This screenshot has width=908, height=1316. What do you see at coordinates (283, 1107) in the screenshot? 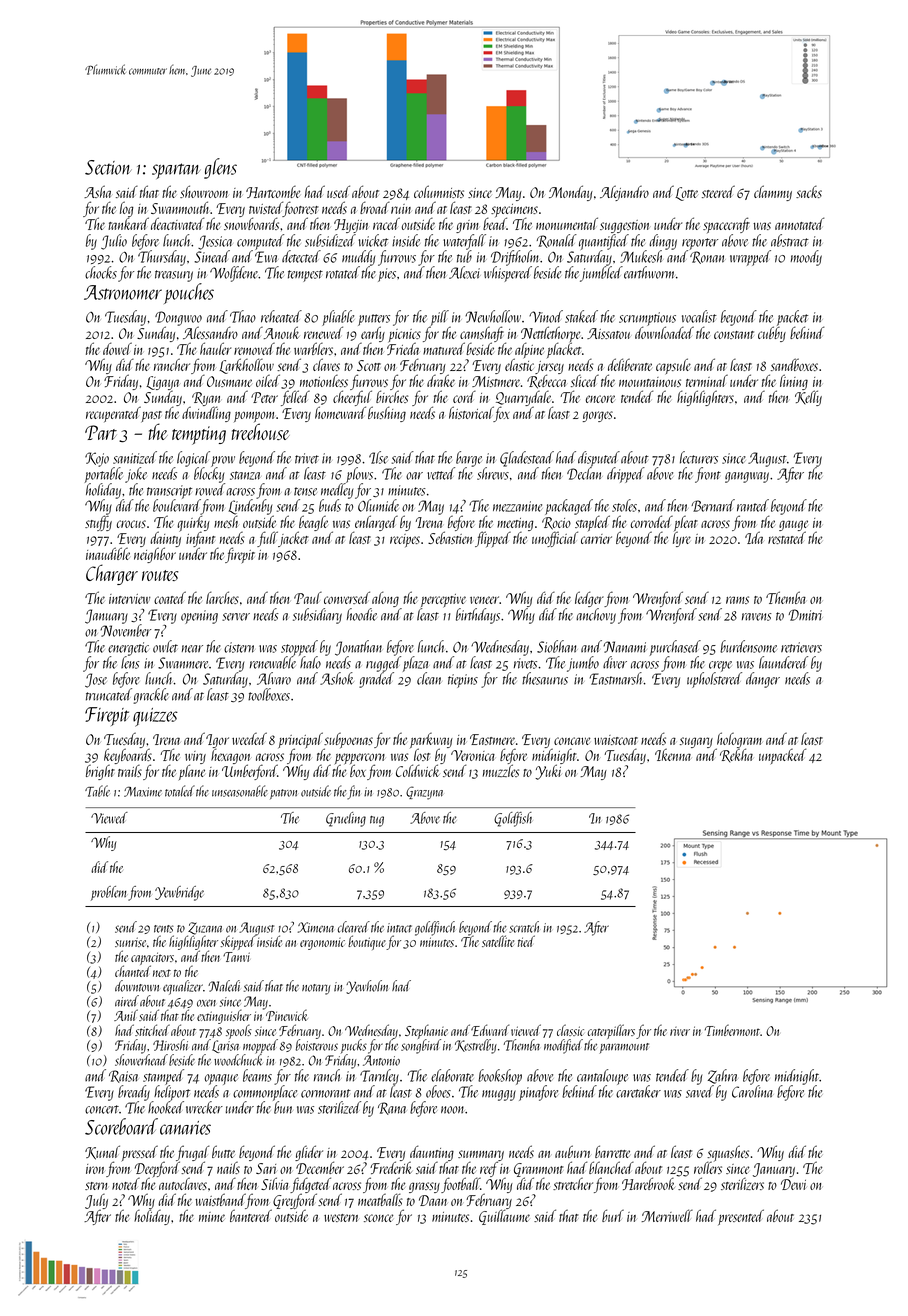
I see `bun` at bounding box center [283, 1107].
